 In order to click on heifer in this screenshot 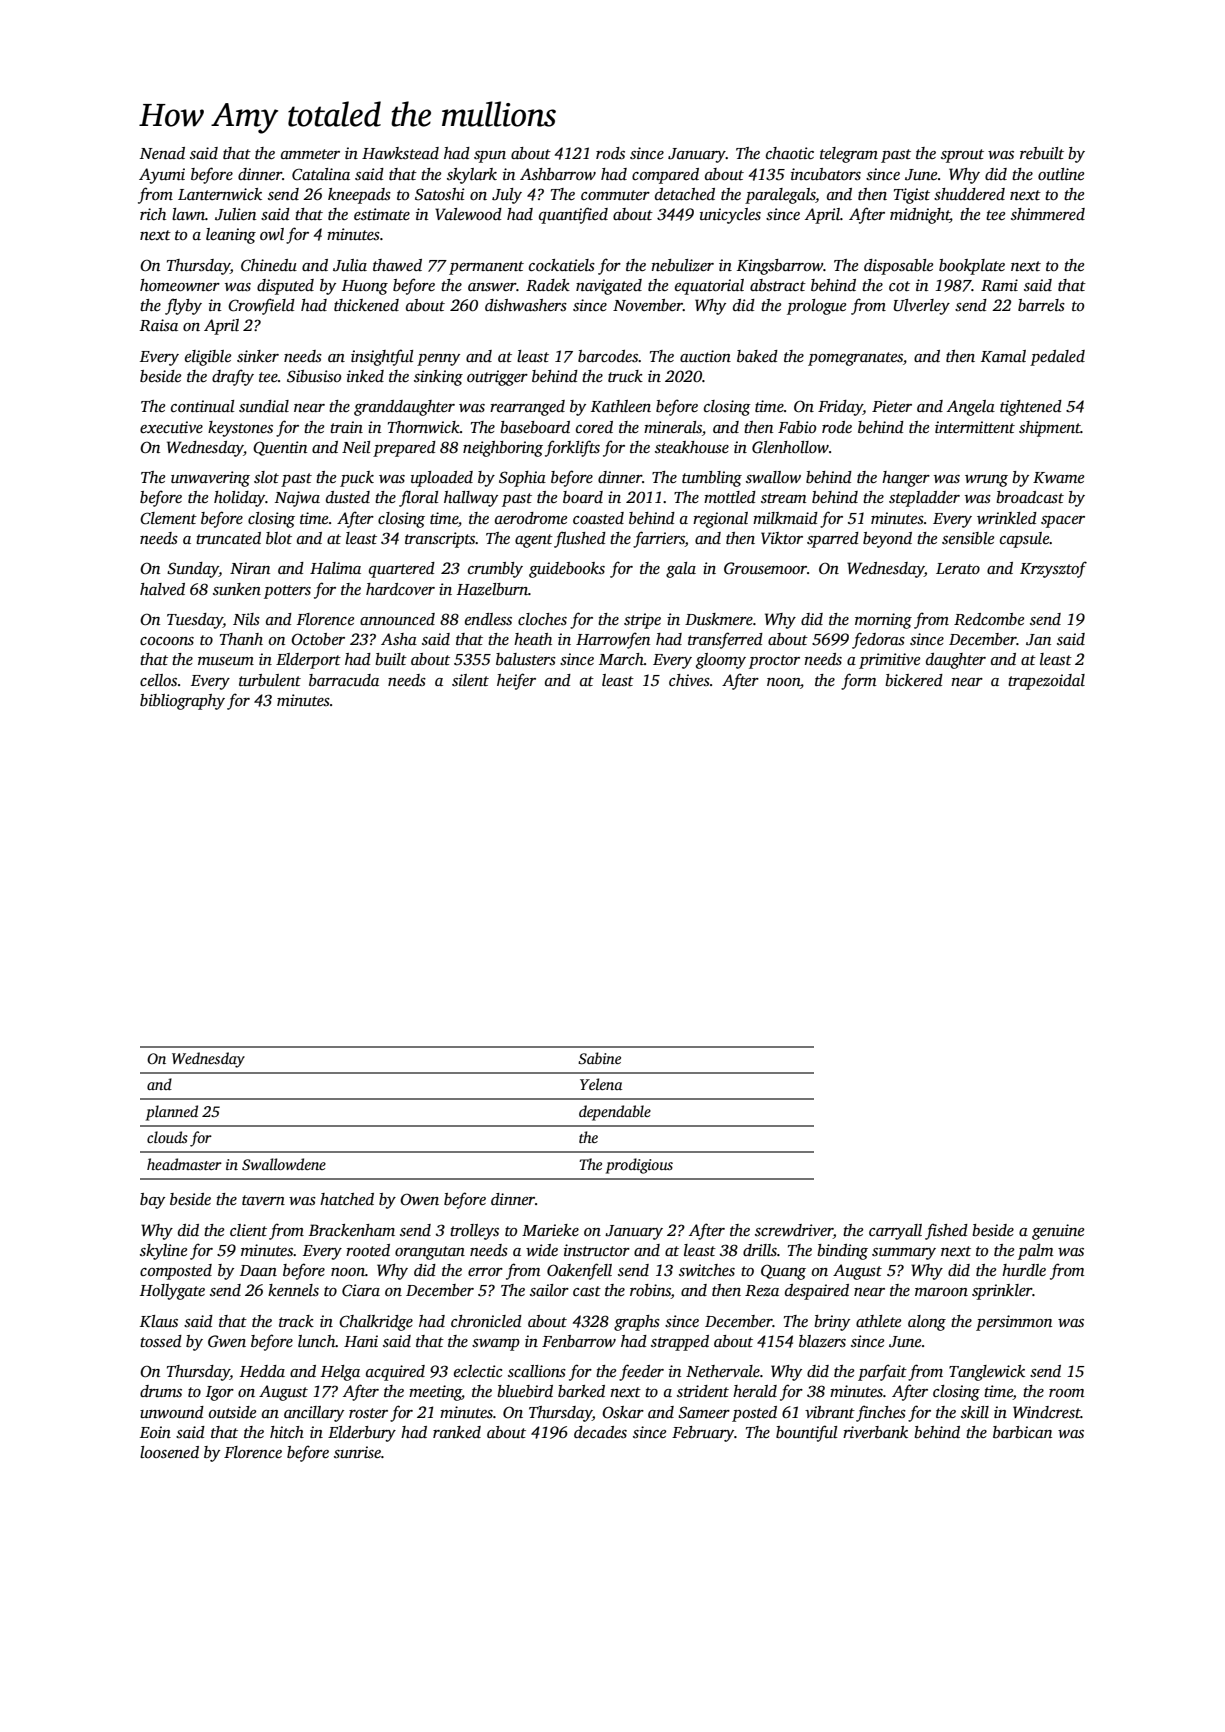, I will do `click(516, 681)`.
